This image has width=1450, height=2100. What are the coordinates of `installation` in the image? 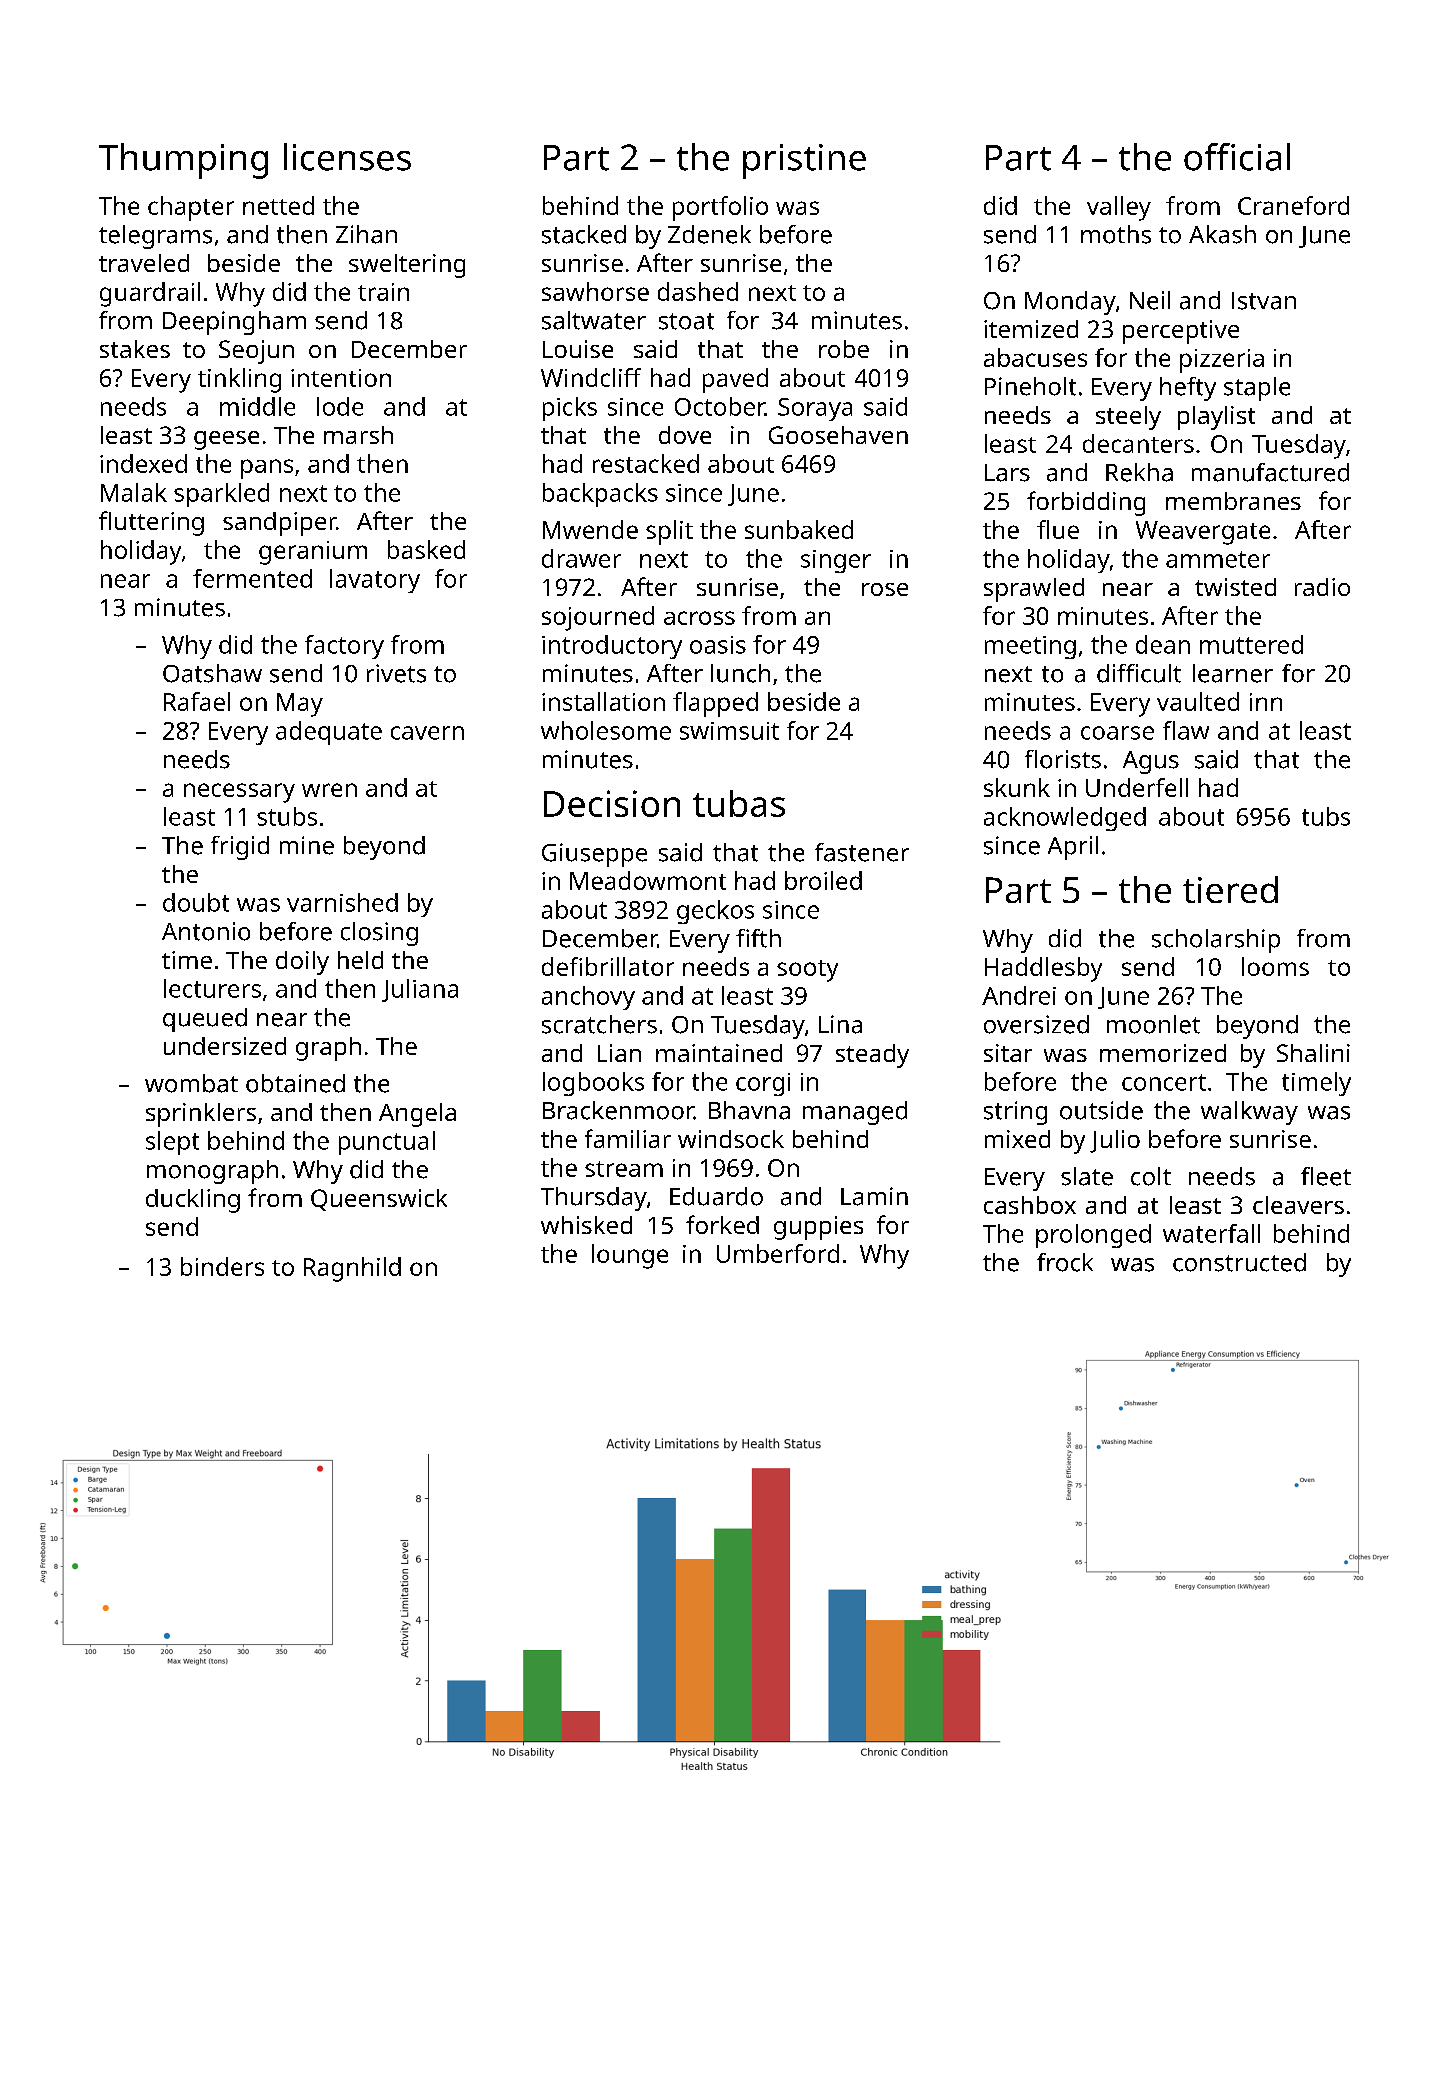 It's located at (603, 701).
